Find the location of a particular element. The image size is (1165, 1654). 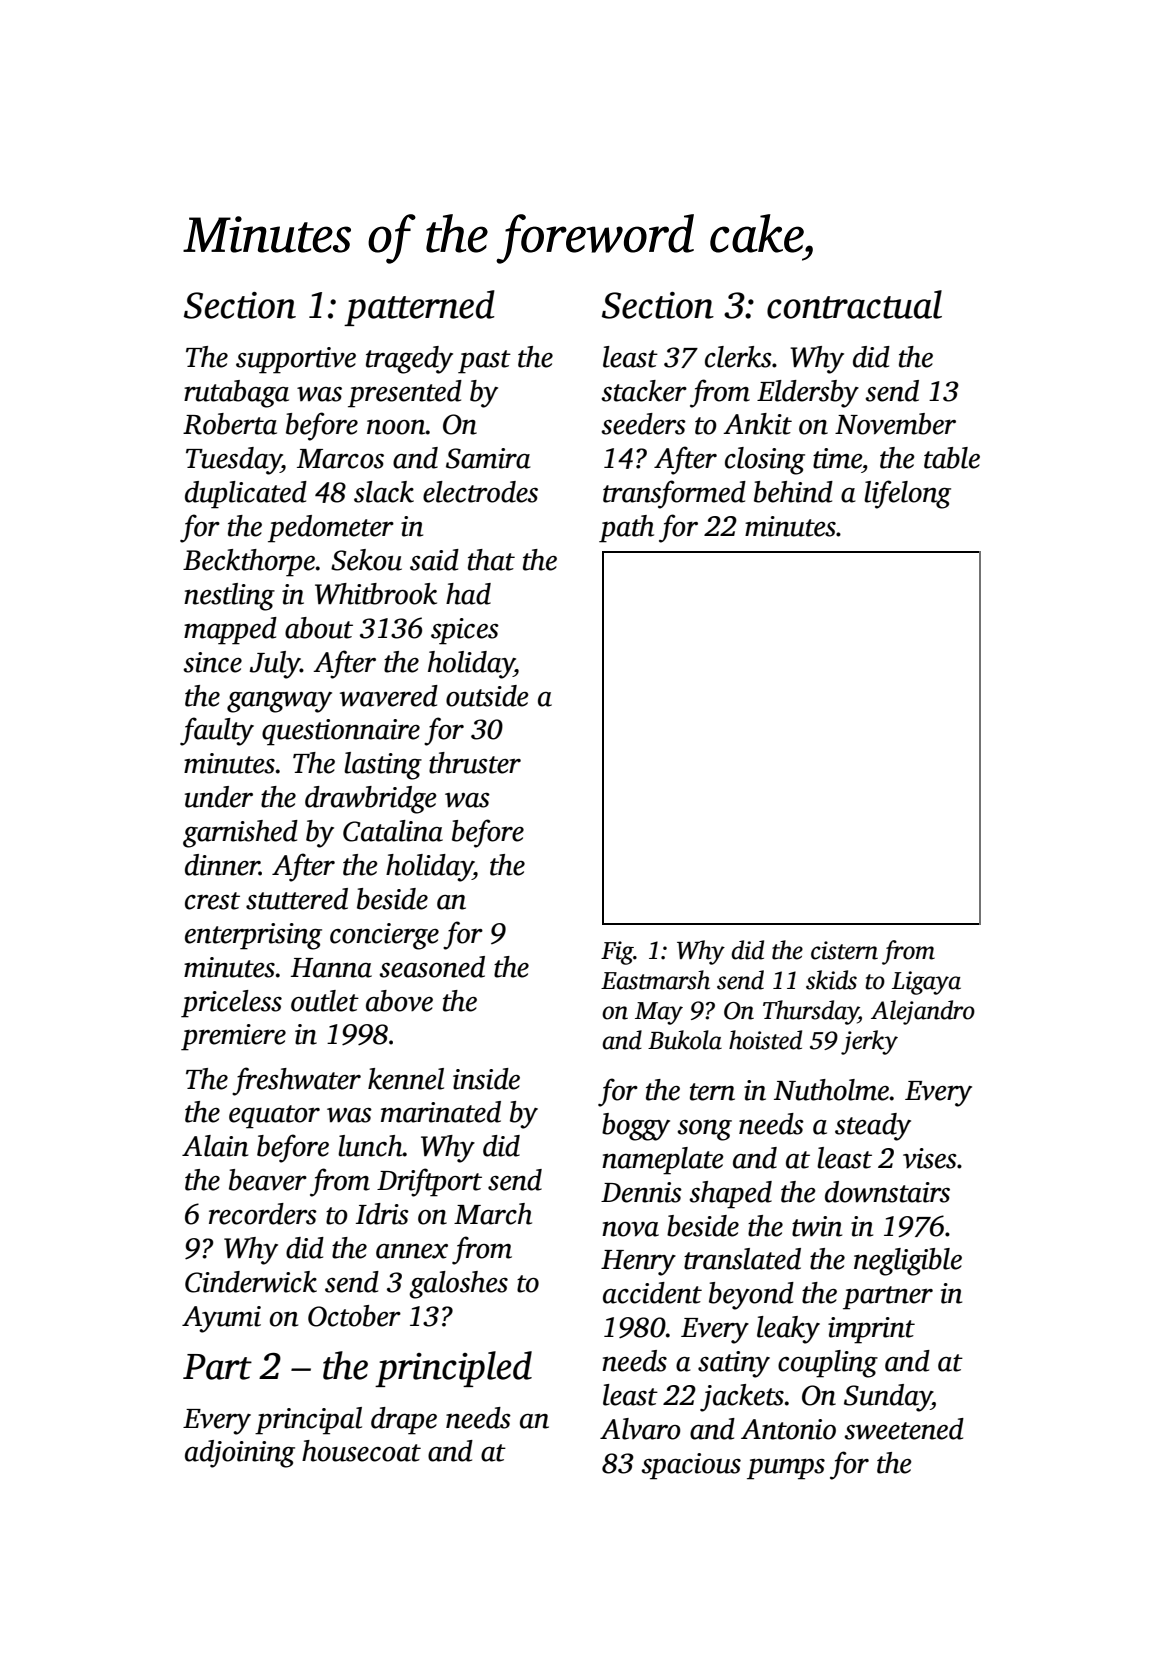

Hanna is located at coordinates (331, 968).
